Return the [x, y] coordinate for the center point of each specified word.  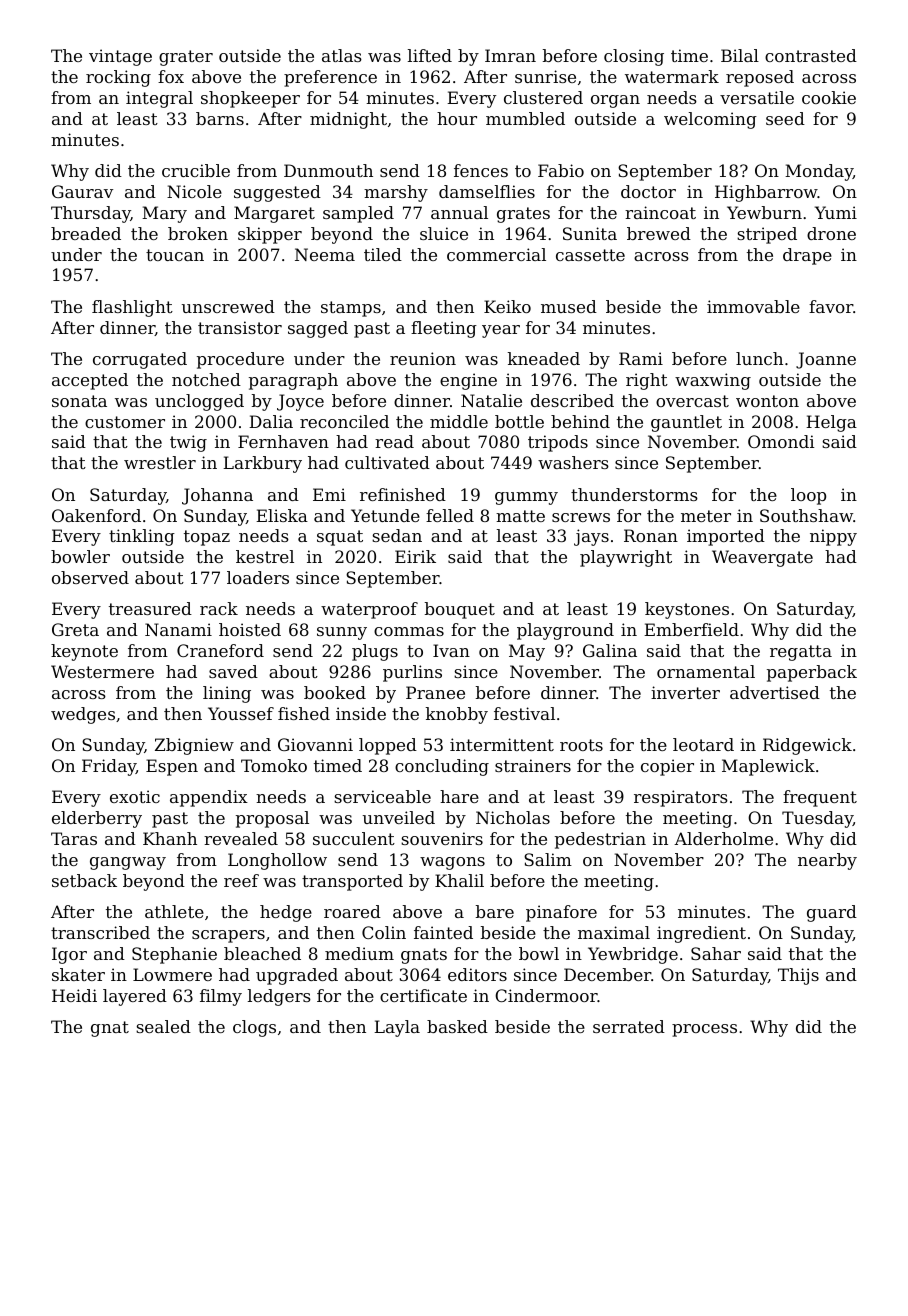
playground [565, 631]
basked [457, 1026]
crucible [196, 170]
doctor [648, 191]
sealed [163, 1026]
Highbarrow [766, 193]
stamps [351, 309]
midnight [348, 120]
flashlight [132, 308]
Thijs [798, 976]
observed [90, 577]
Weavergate [762, 558]
